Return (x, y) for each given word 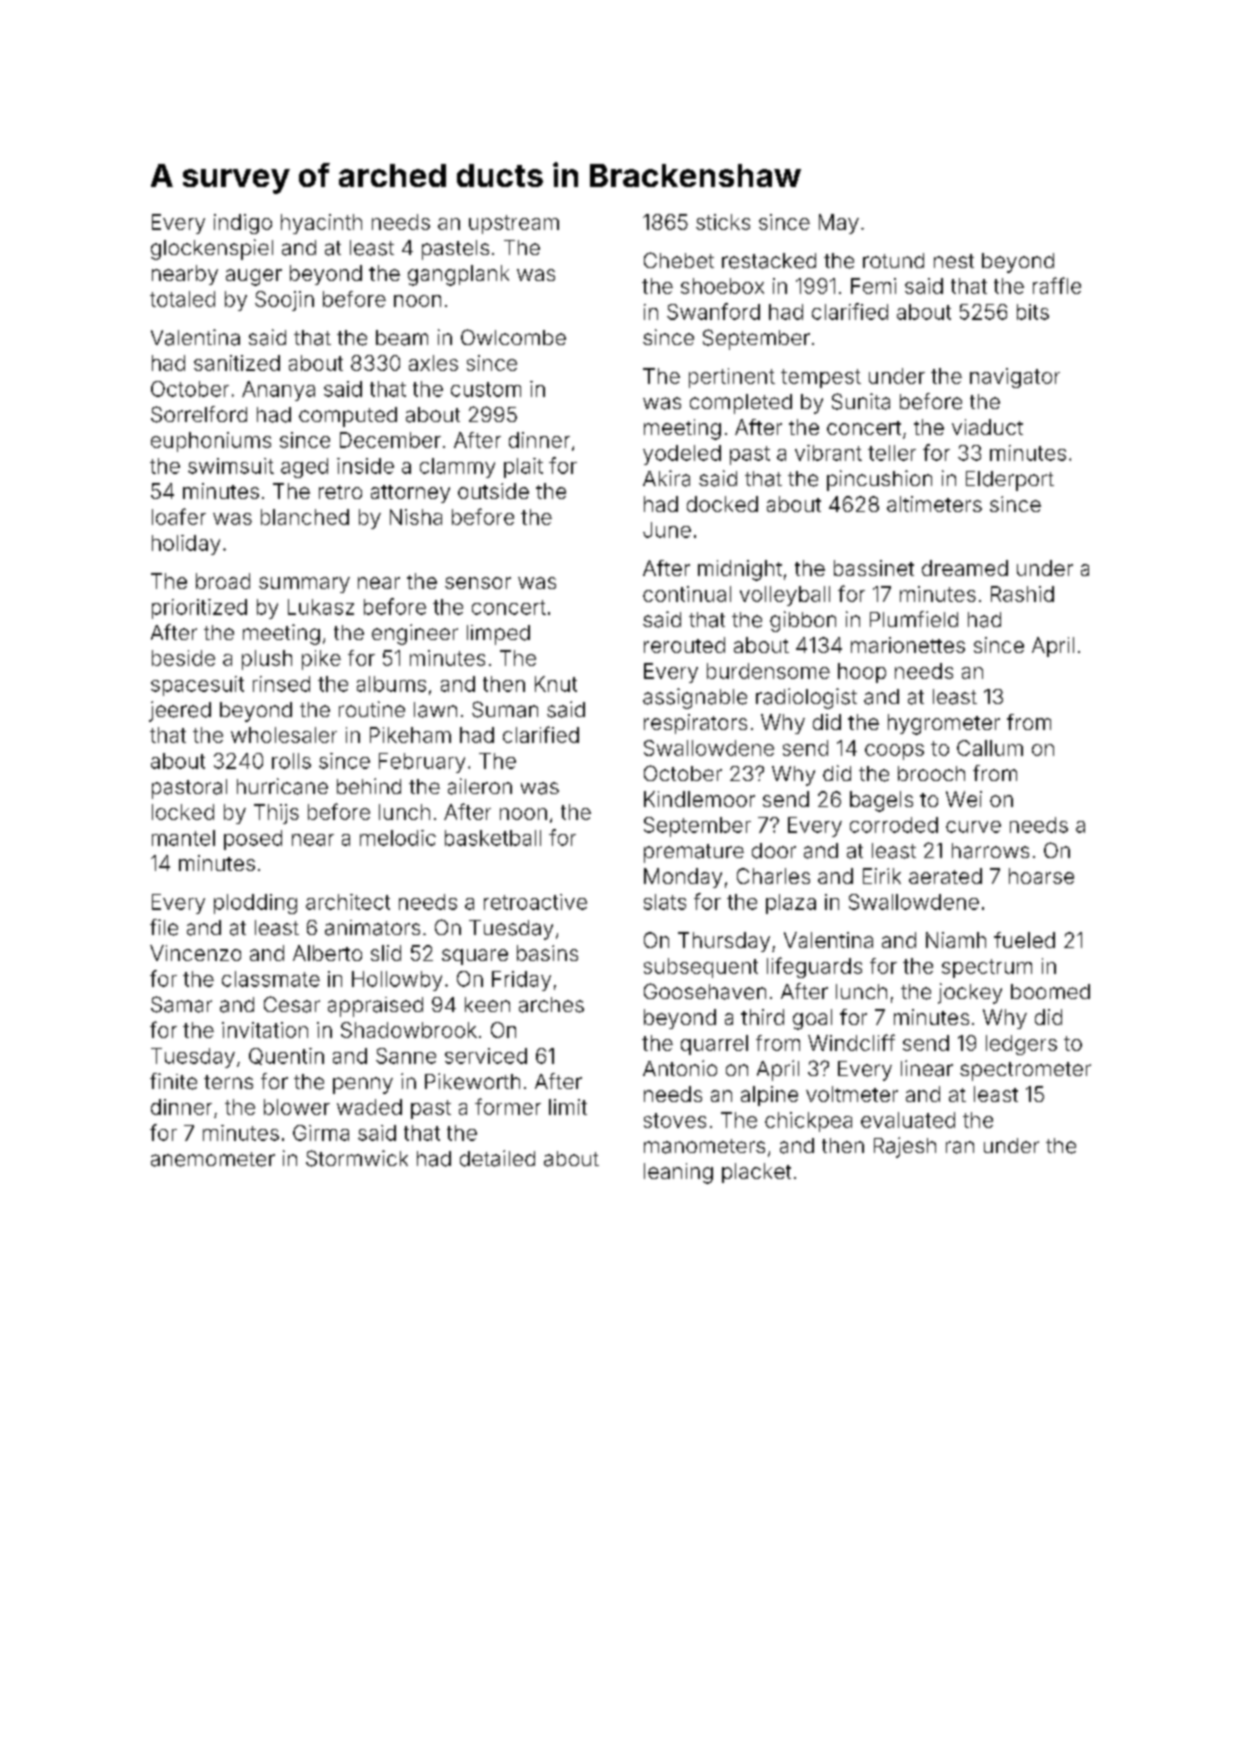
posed (253, 840)
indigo (243, 224)
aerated (945, 876)
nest (954, 261)
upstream (514, 224)
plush (267, 660)
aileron (480, 786)
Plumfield (914, 619)
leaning (678, 1173)
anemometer (213, 1159)
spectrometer (1025, 1071)
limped (498, 635)
